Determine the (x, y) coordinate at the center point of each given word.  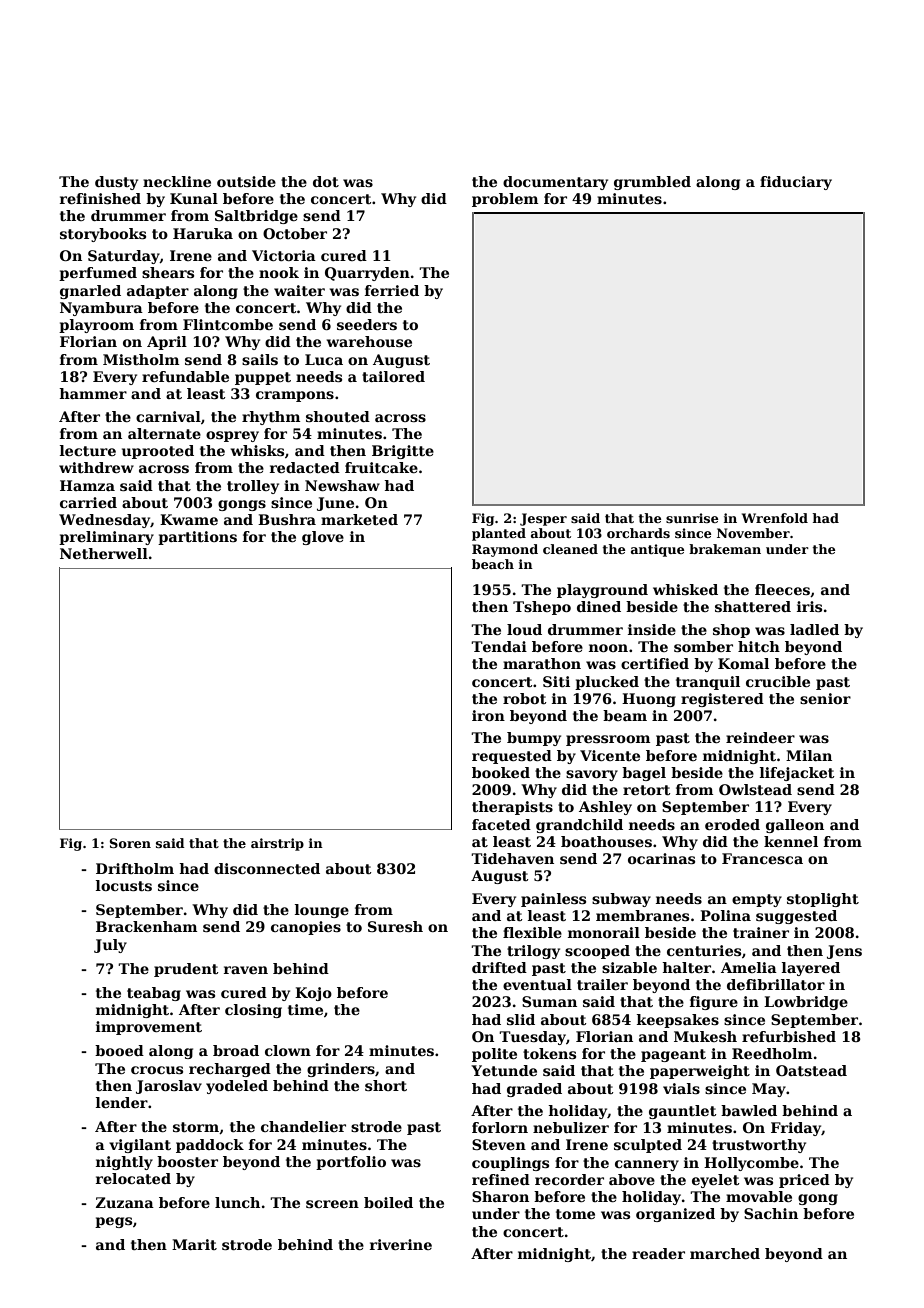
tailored (393, 376)
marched (725, 1253)
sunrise (692, 518)
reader (658, 1253)
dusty (116, 183)
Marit (194, 1244)
